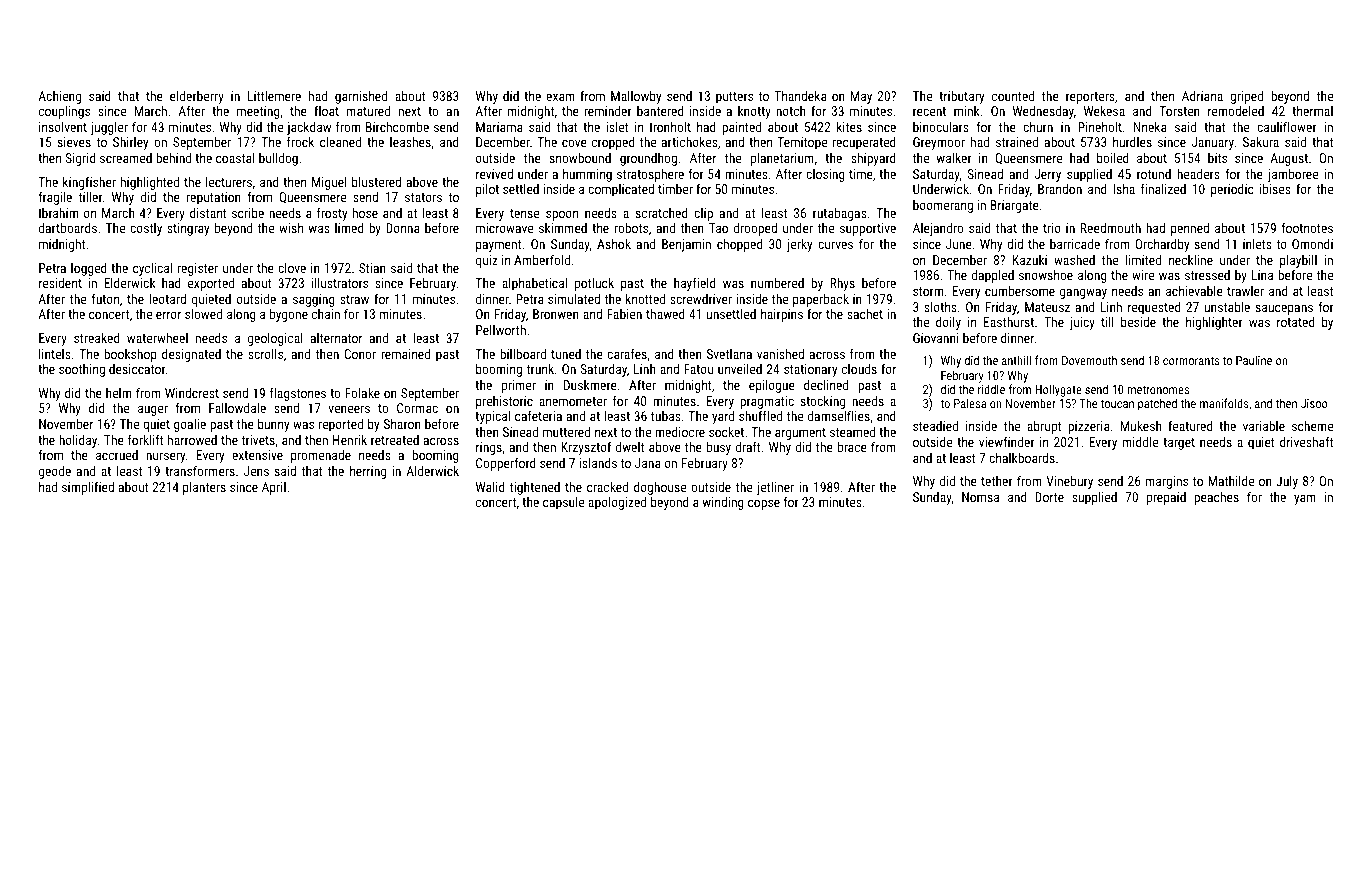 The width and height of the screenshot is (1372, 887). Describe the element at coordinates (274, 488) in the screenshot. I see `April` at that location.
